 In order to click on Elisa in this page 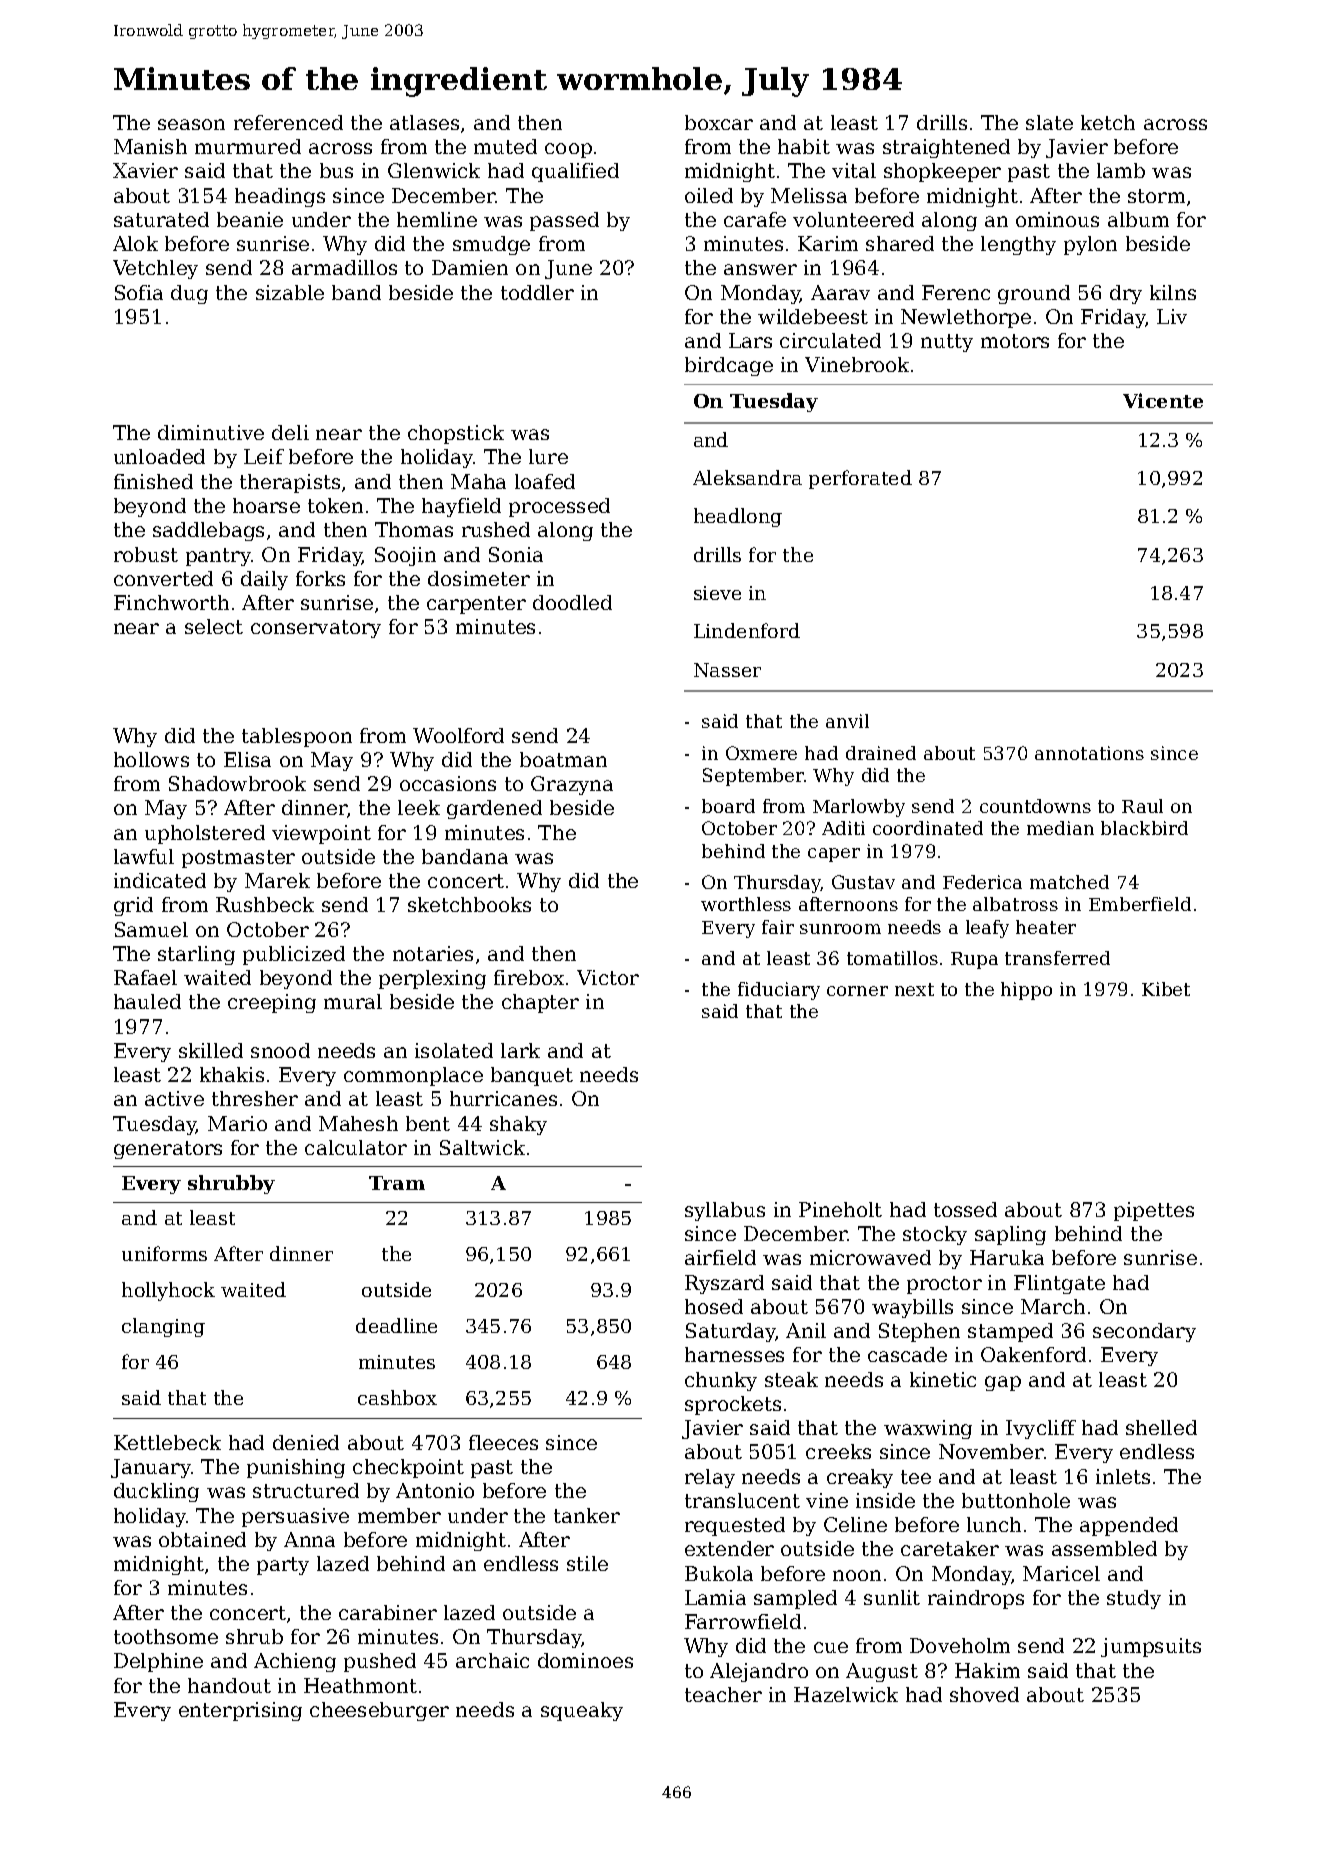, I will do `click(247, 759)`.
